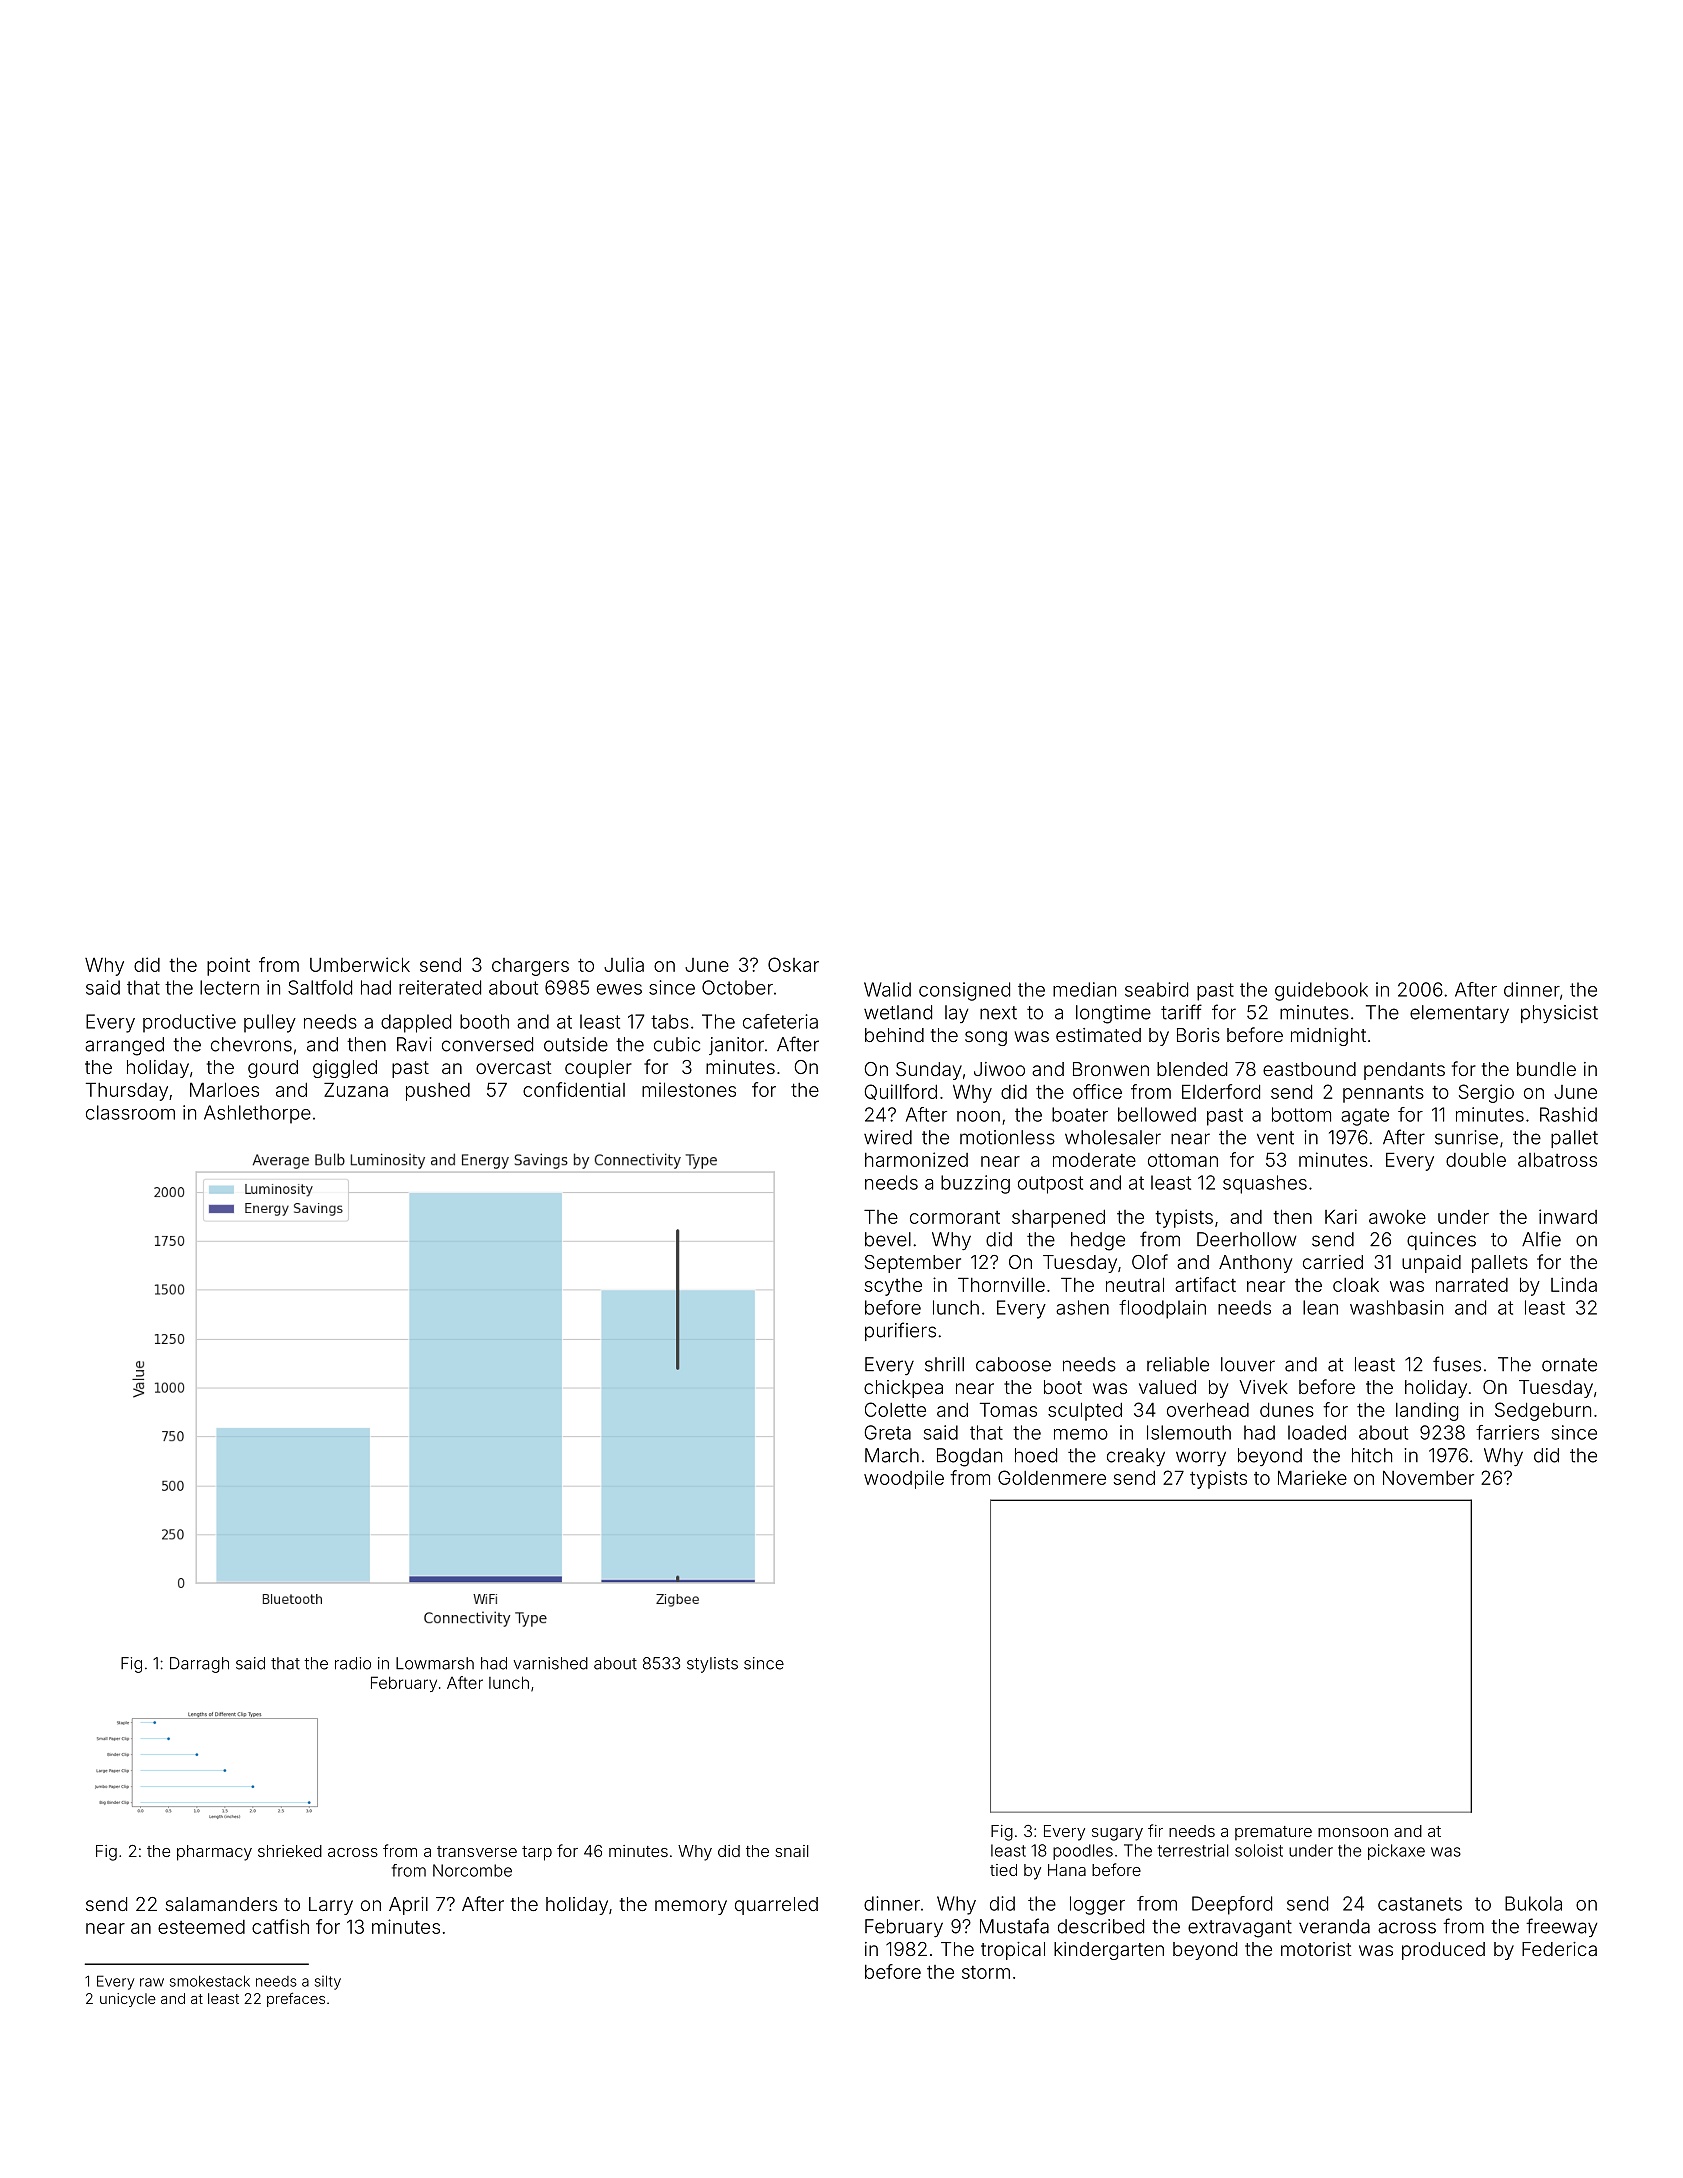 The height and width of the document is (2178, 1683). Describe the element at coordinates (986, 1972) in the document. I see `storm` at that location.
